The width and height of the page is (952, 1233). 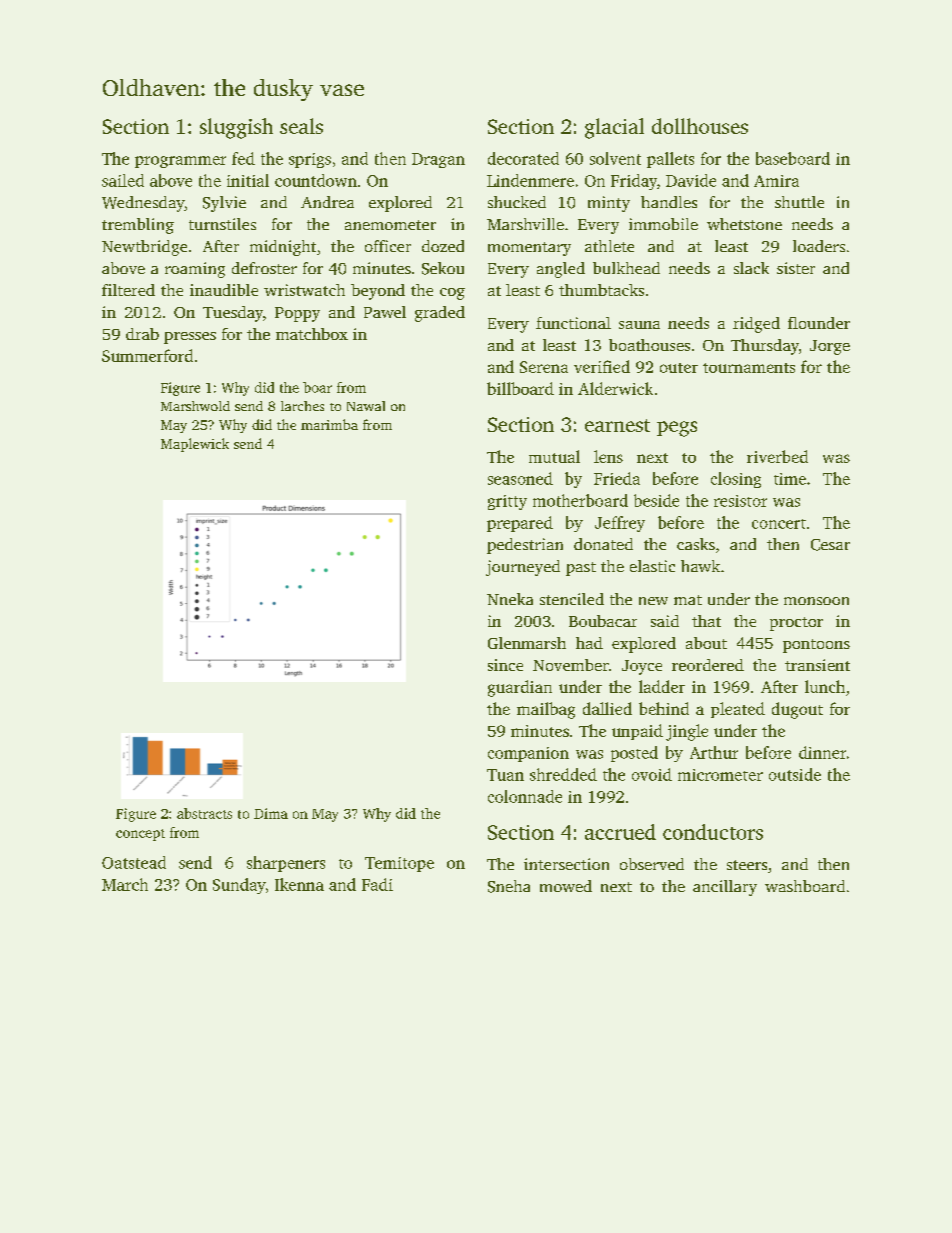 I want to click on Dragan, so click(x=438, y=160).
